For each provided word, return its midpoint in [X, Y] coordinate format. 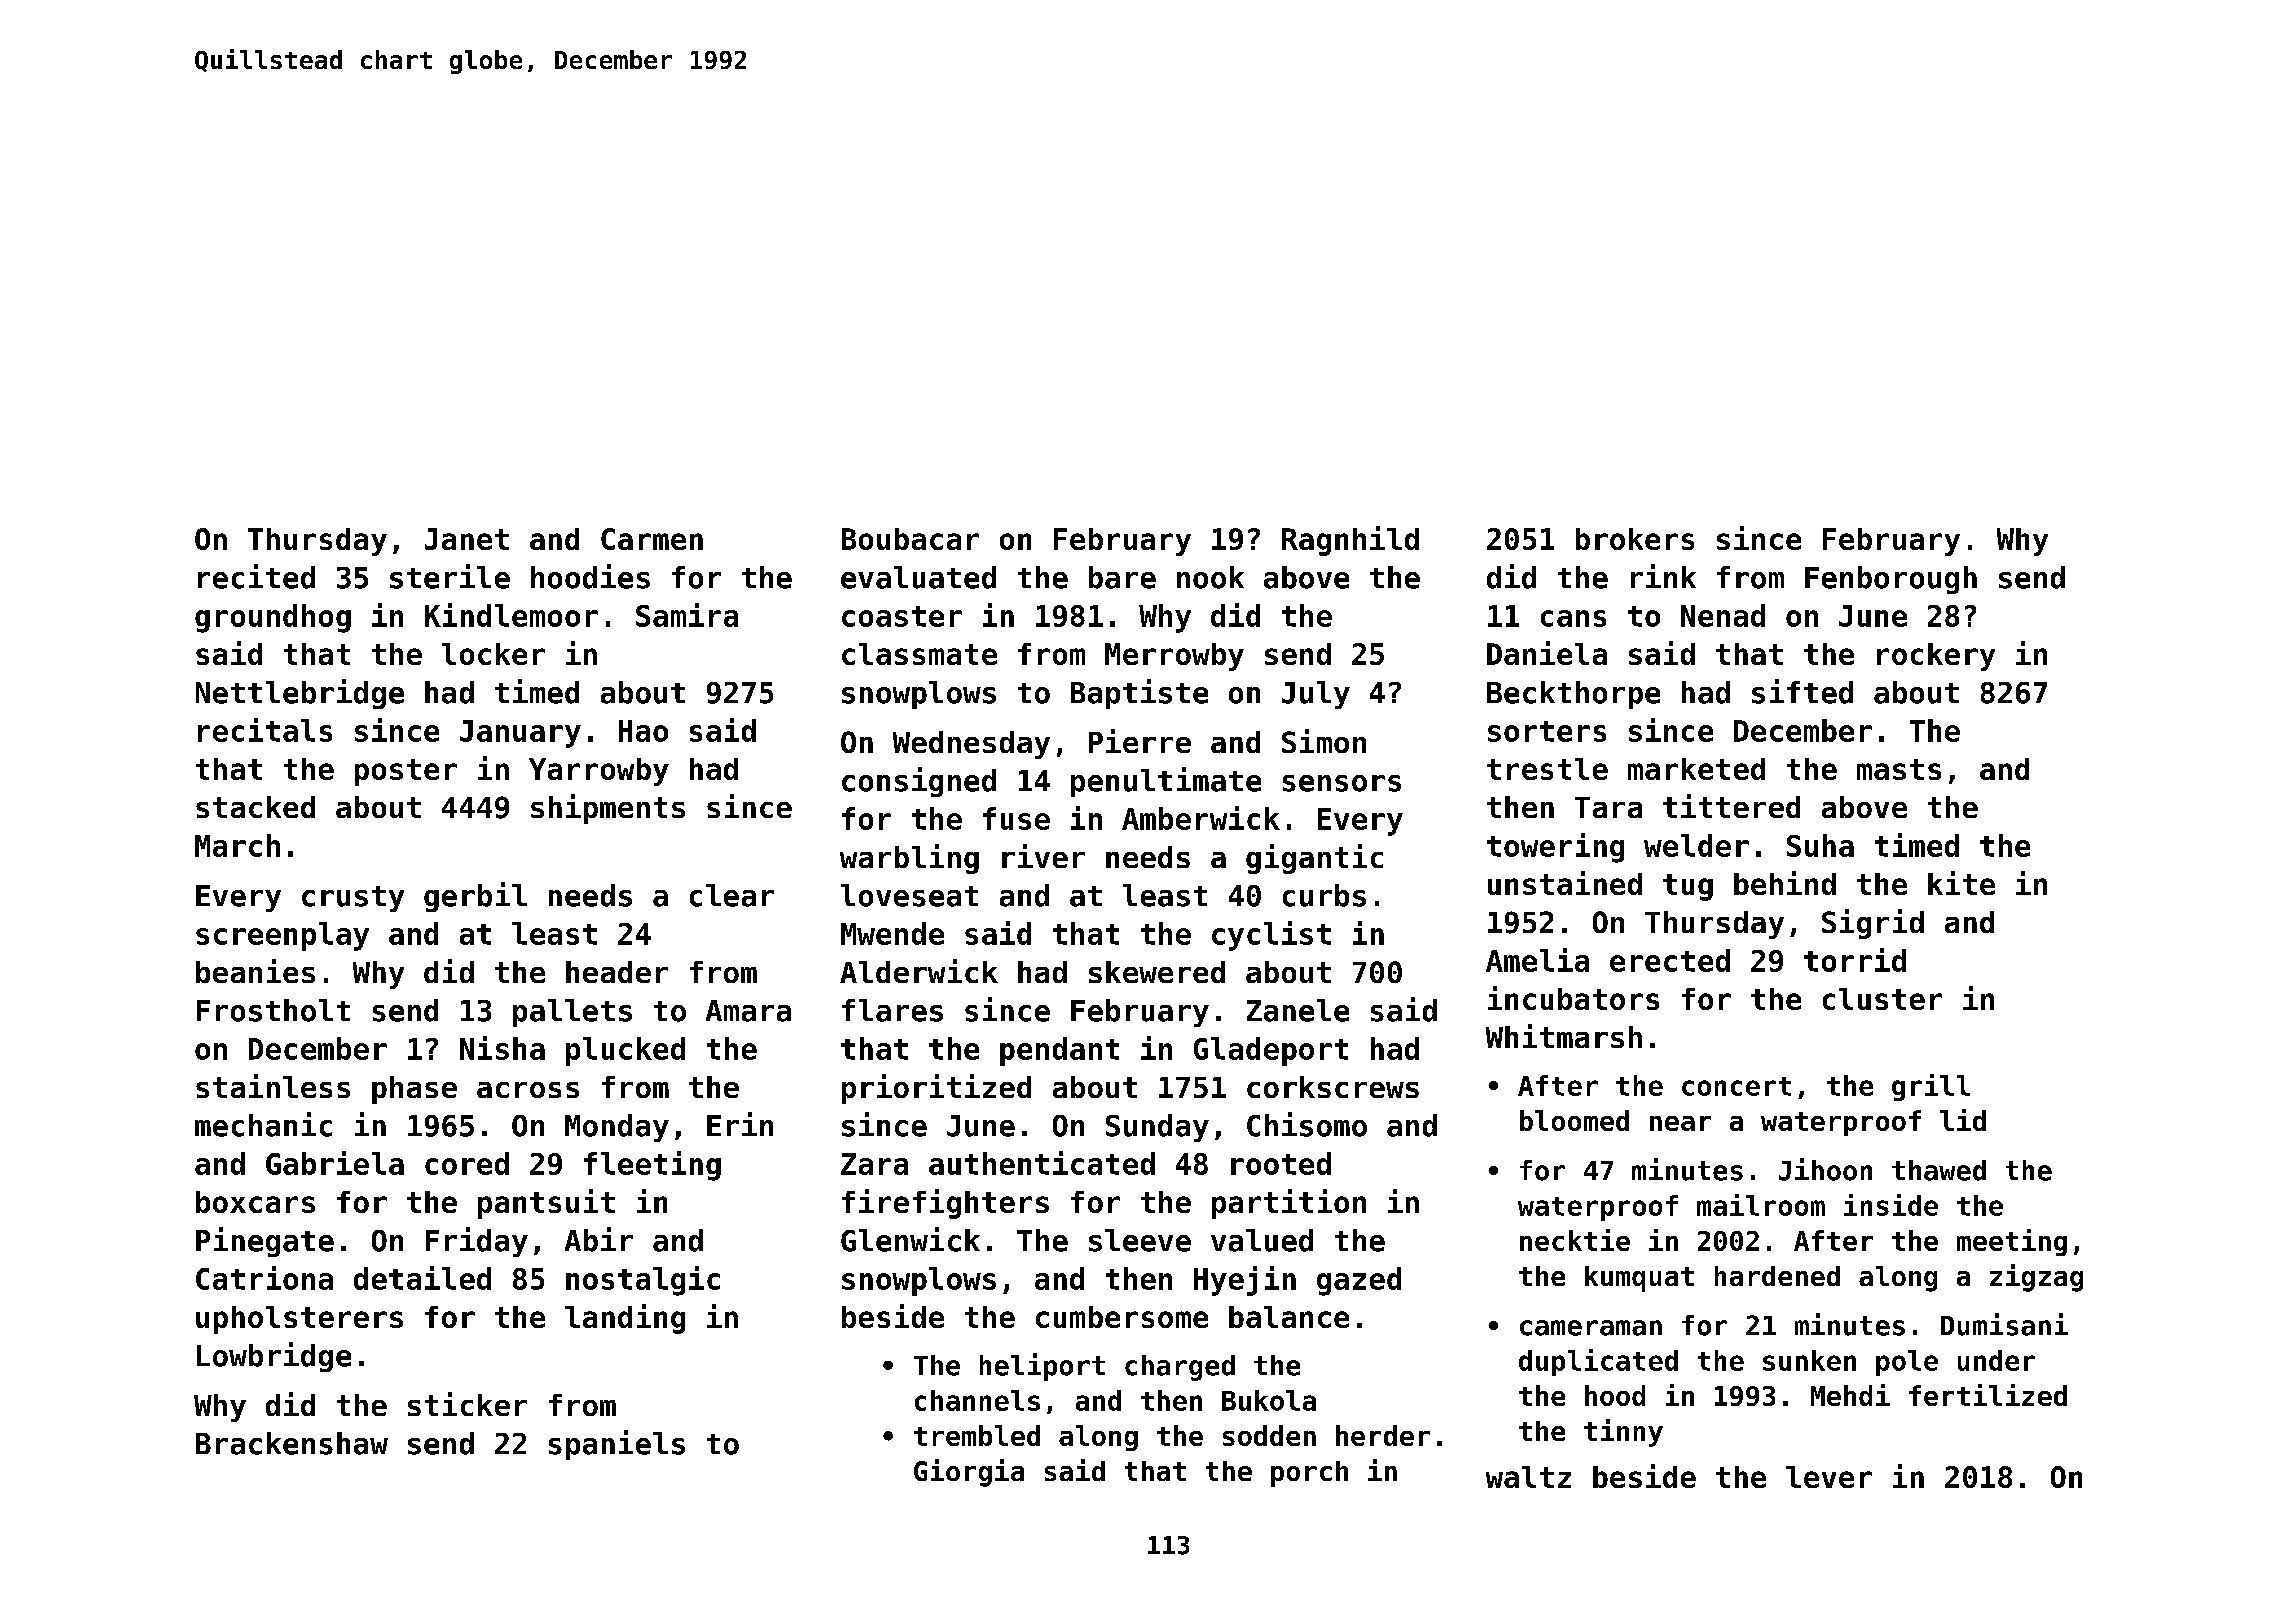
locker [493, 654]
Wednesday [971, 745]
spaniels [617, 1445]
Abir [599, 1239]
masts [1899, 769]
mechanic [263, 1124]
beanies [255, 971]
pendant [1059, 1051]
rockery [1936, 657]
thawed [1939, 1170]
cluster [1882, 999]
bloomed [1574, 1120]
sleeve [1140, 1240]
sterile [450, 576]
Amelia [1537, 960]
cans [1573, 618]
